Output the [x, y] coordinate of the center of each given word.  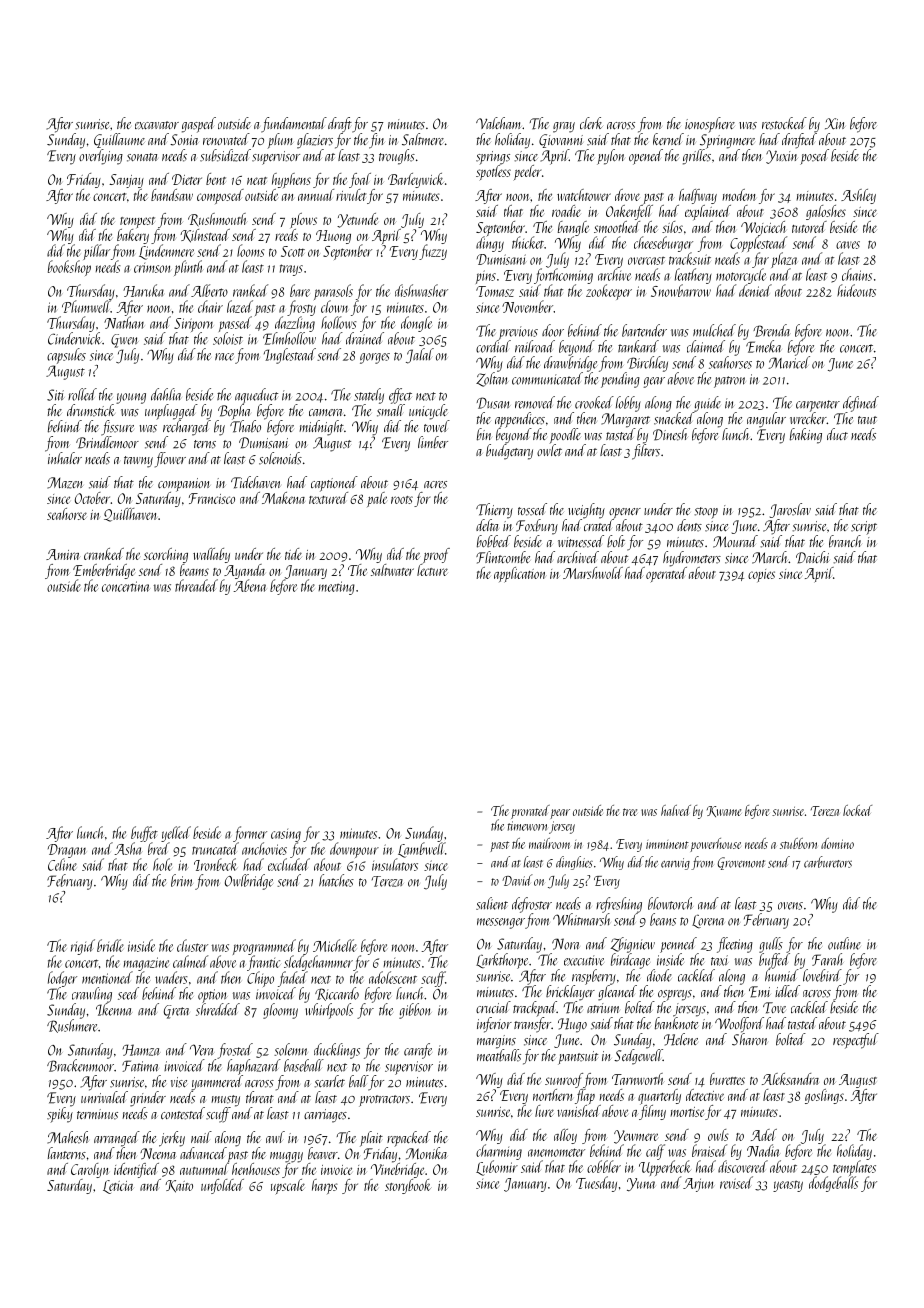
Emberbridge [104, 571]
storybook [408, 1186]
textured [328, 498]
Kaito [179, 1186]
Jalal [420, 356]
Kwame [724, 811]
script [864, 528]
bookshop [69, 268]
